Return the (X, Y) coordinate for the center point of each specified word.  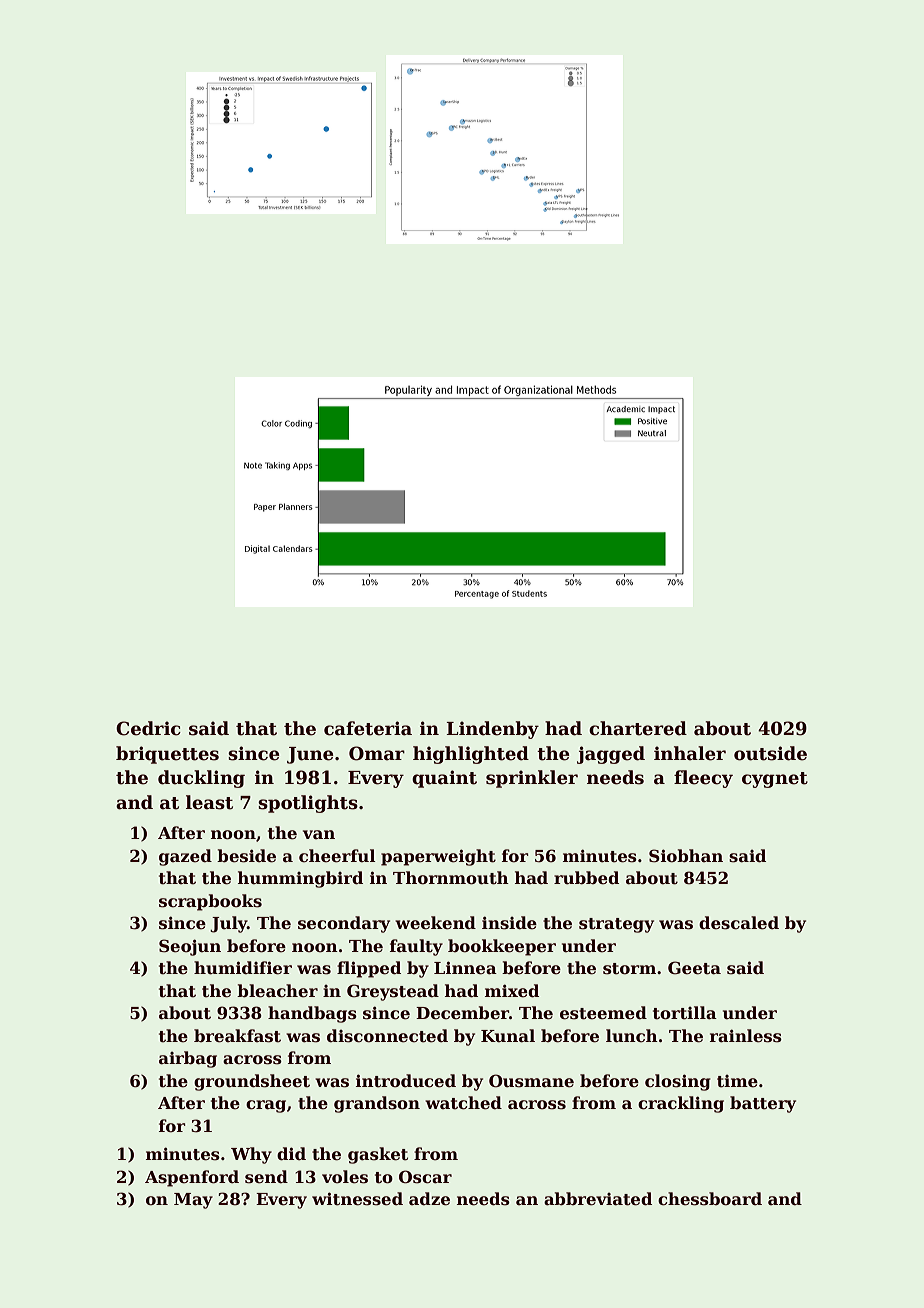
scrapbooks (210, 902)
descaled (739, 923)
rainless (746, 1036)
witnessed (357, 1199)
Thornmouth (451, 878)
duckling (201, 779)
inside (509, 923)
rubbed (586, 878)
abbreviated (598, 1199)
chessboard (710, 1199)
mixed (512, 991)
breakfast (237, 1036)
